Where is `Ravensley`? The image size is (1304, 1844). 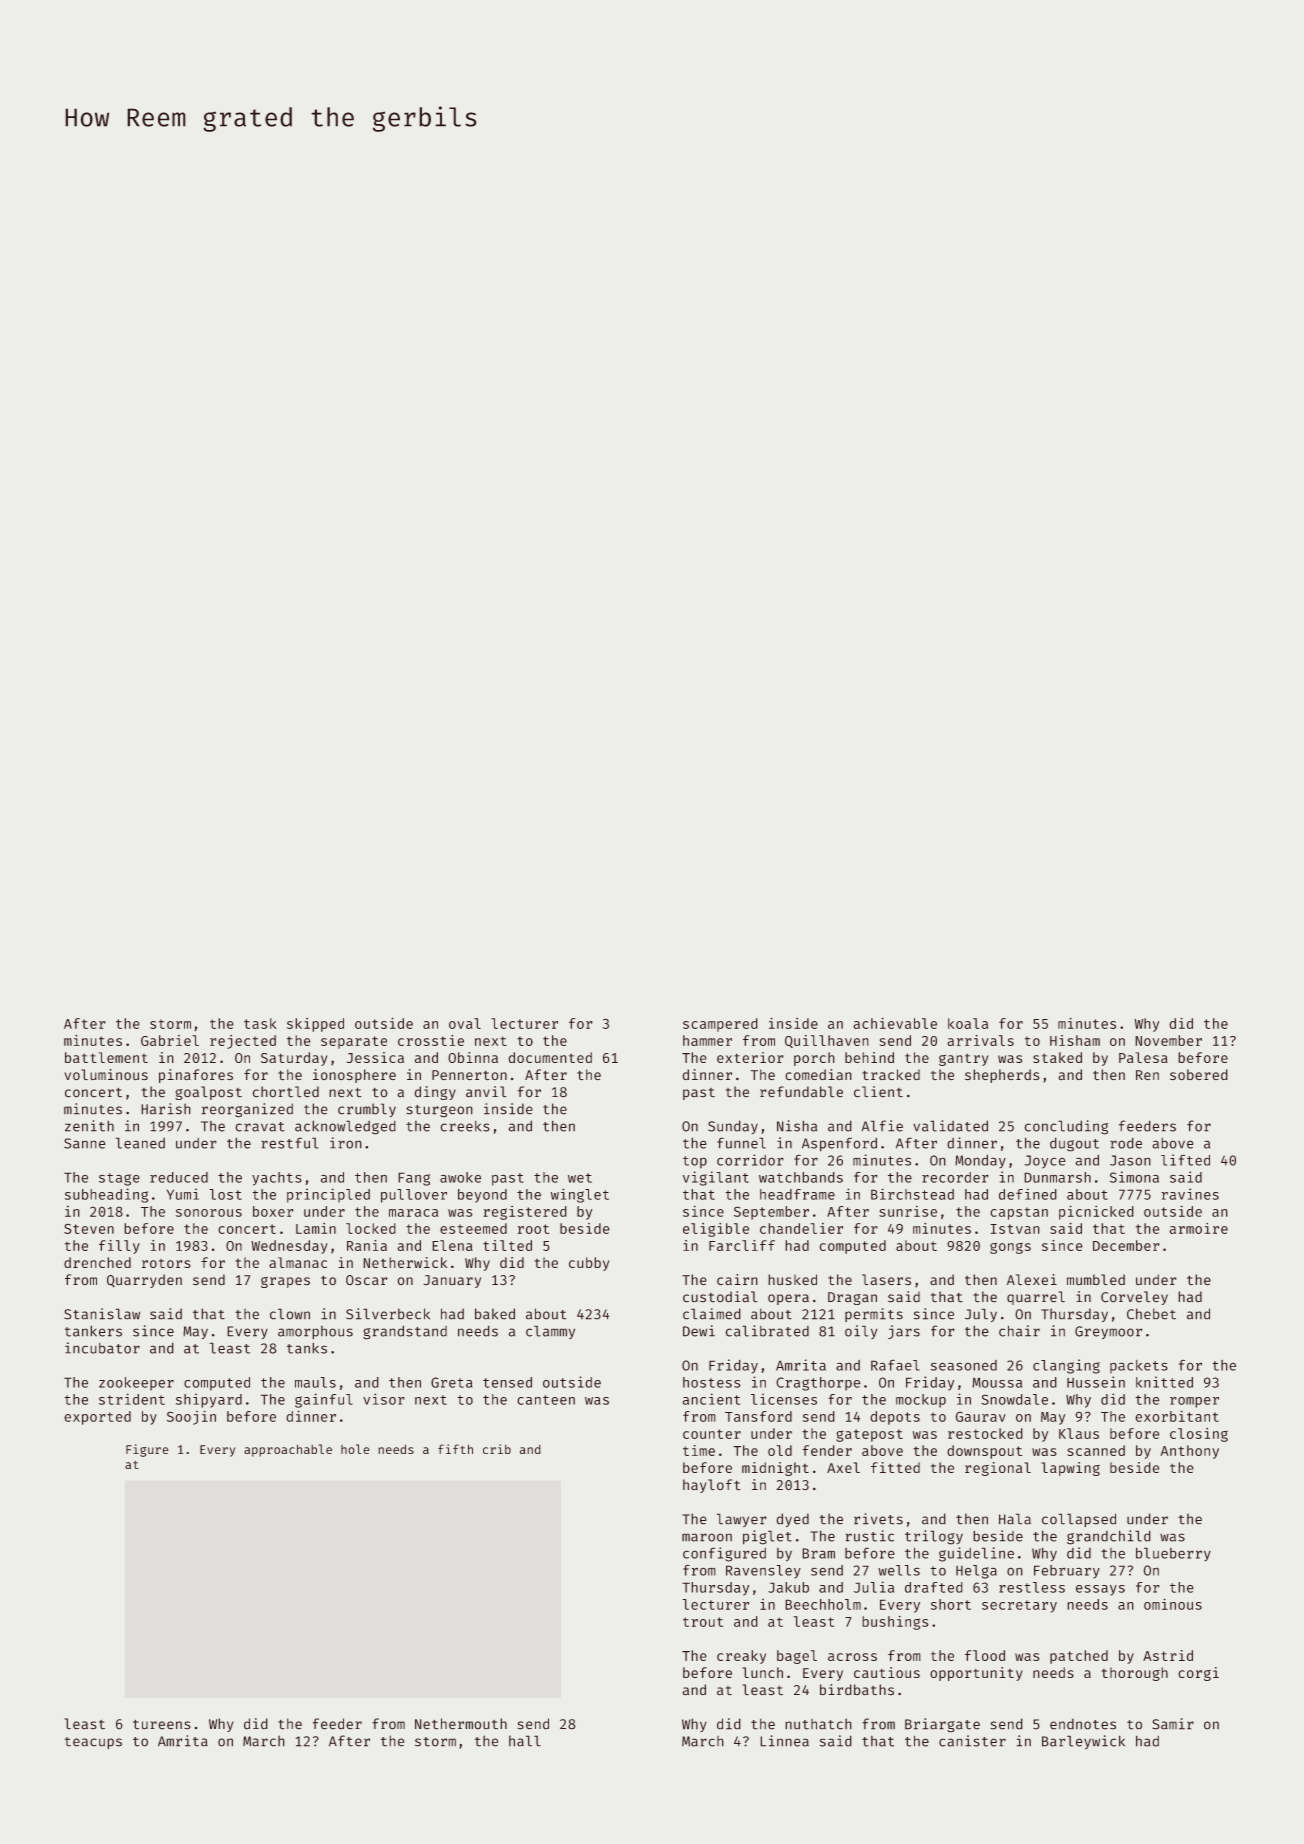 Ravensley is located at coordinates (763, 1572).
